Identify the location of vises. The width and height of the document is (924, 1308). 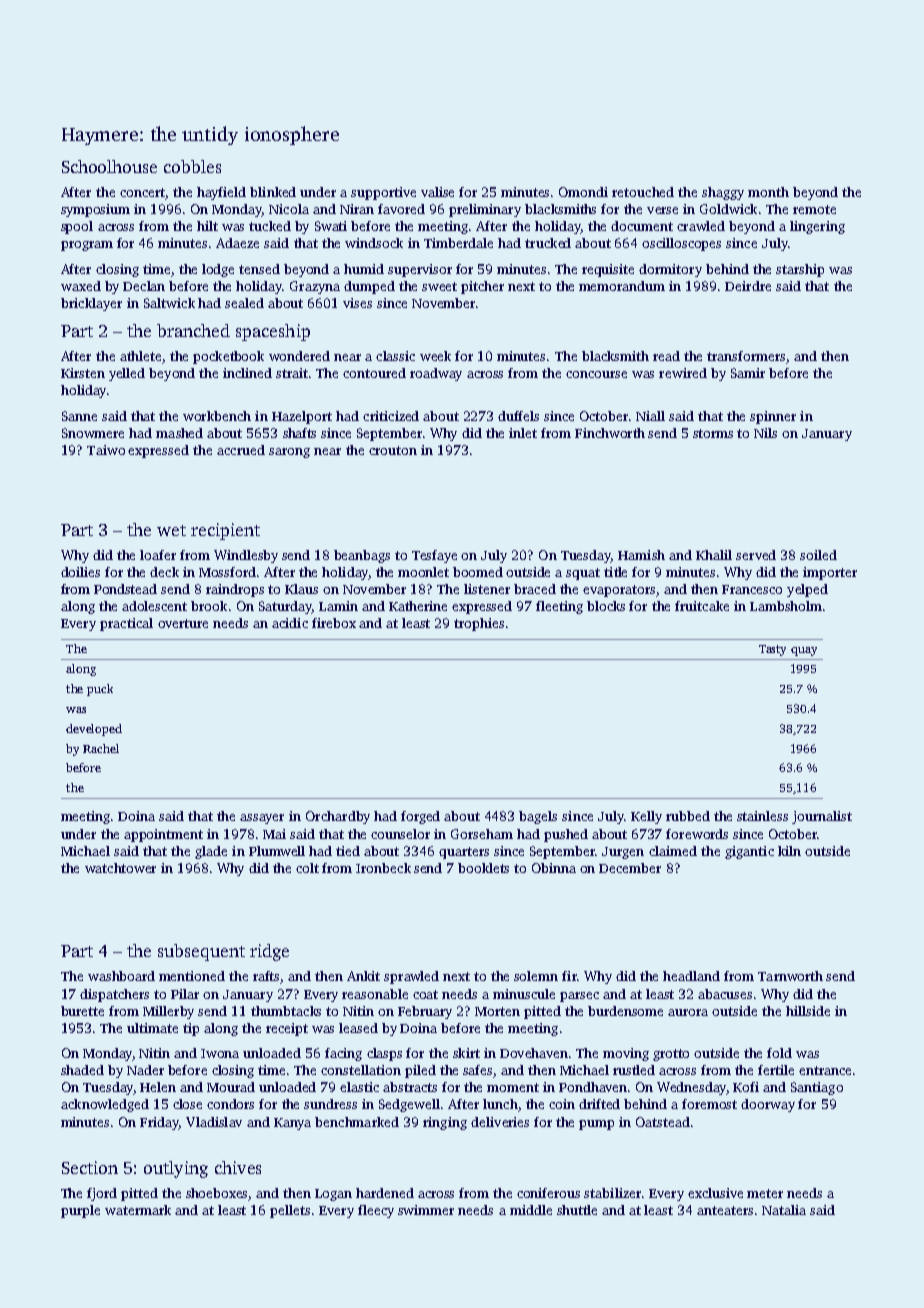
(357, 303).
